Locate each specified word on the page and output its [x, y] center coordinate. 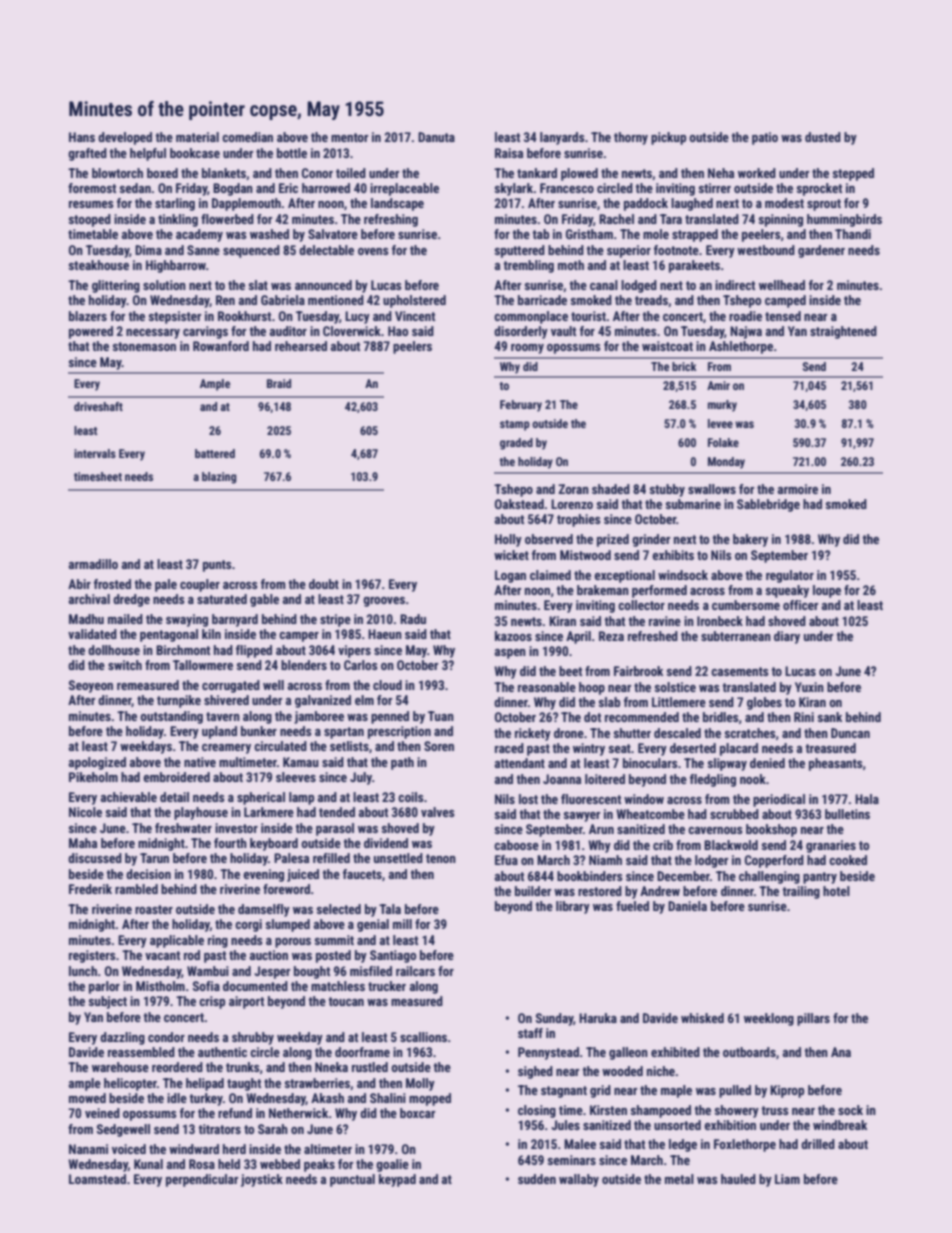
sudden [537, 1179]
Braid [279, 383]
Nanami [88, 1149]
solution [164, 285]
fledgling [713, 780]
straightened [843, 332]
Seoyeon [91, 686]
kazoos [513, 636]
